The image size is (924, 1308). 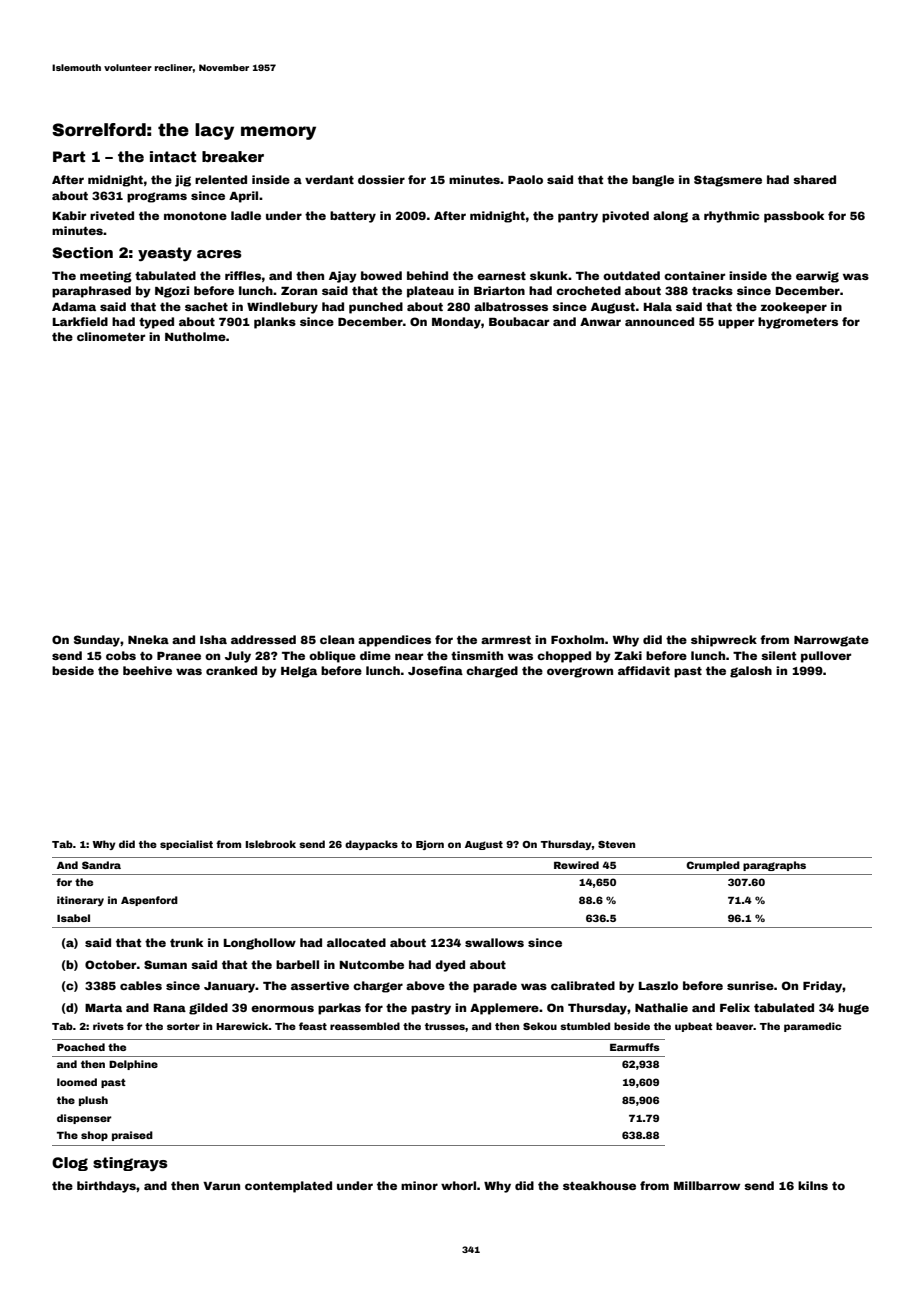 I want to click on kilns, so click(x=813, y=1185).
